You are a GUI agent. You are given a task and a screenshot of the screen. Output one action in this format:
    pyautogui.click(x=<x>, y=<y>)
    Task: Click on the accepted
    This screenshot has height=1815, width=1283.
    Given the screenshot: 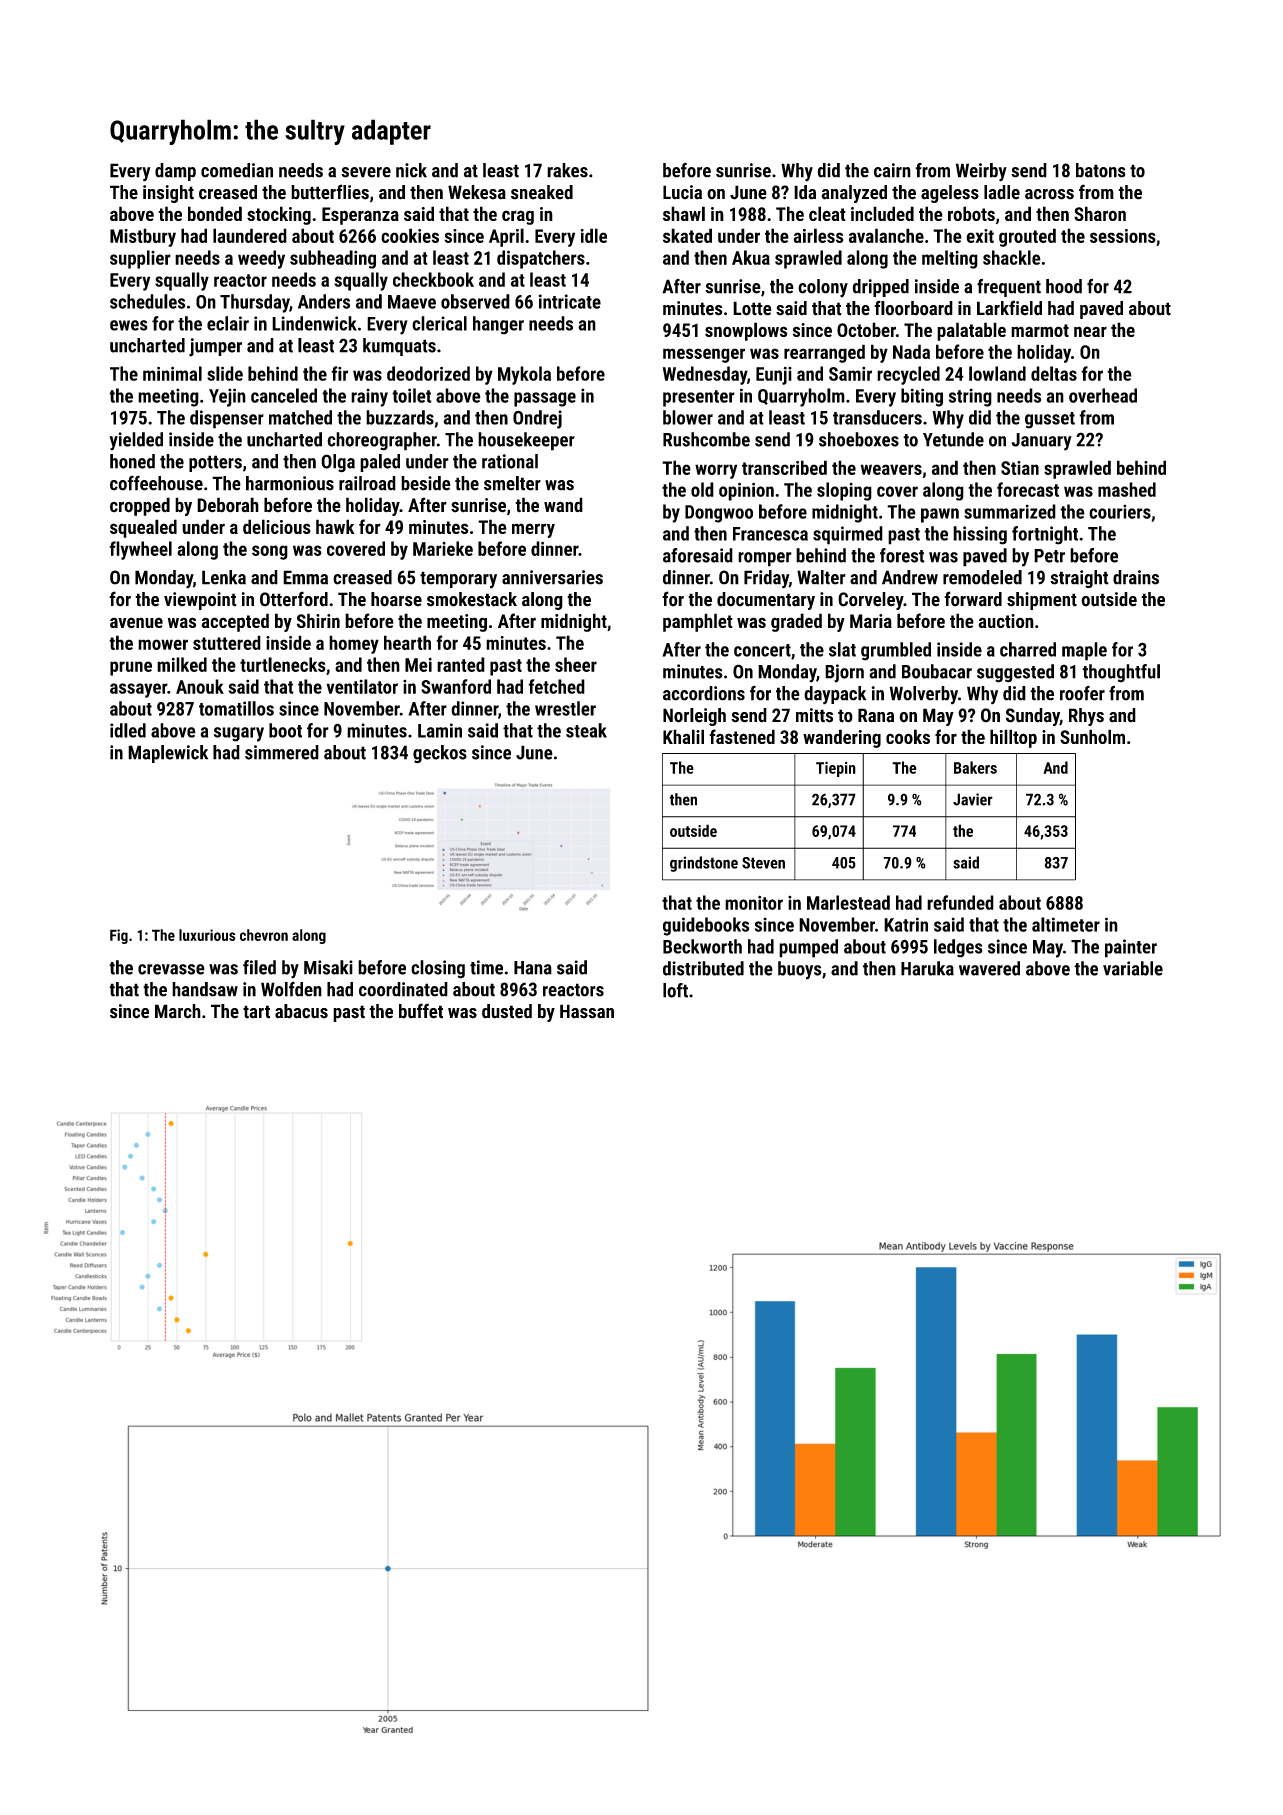 What is the action you would take?
    pyautogui.click(x=235, y=622)
